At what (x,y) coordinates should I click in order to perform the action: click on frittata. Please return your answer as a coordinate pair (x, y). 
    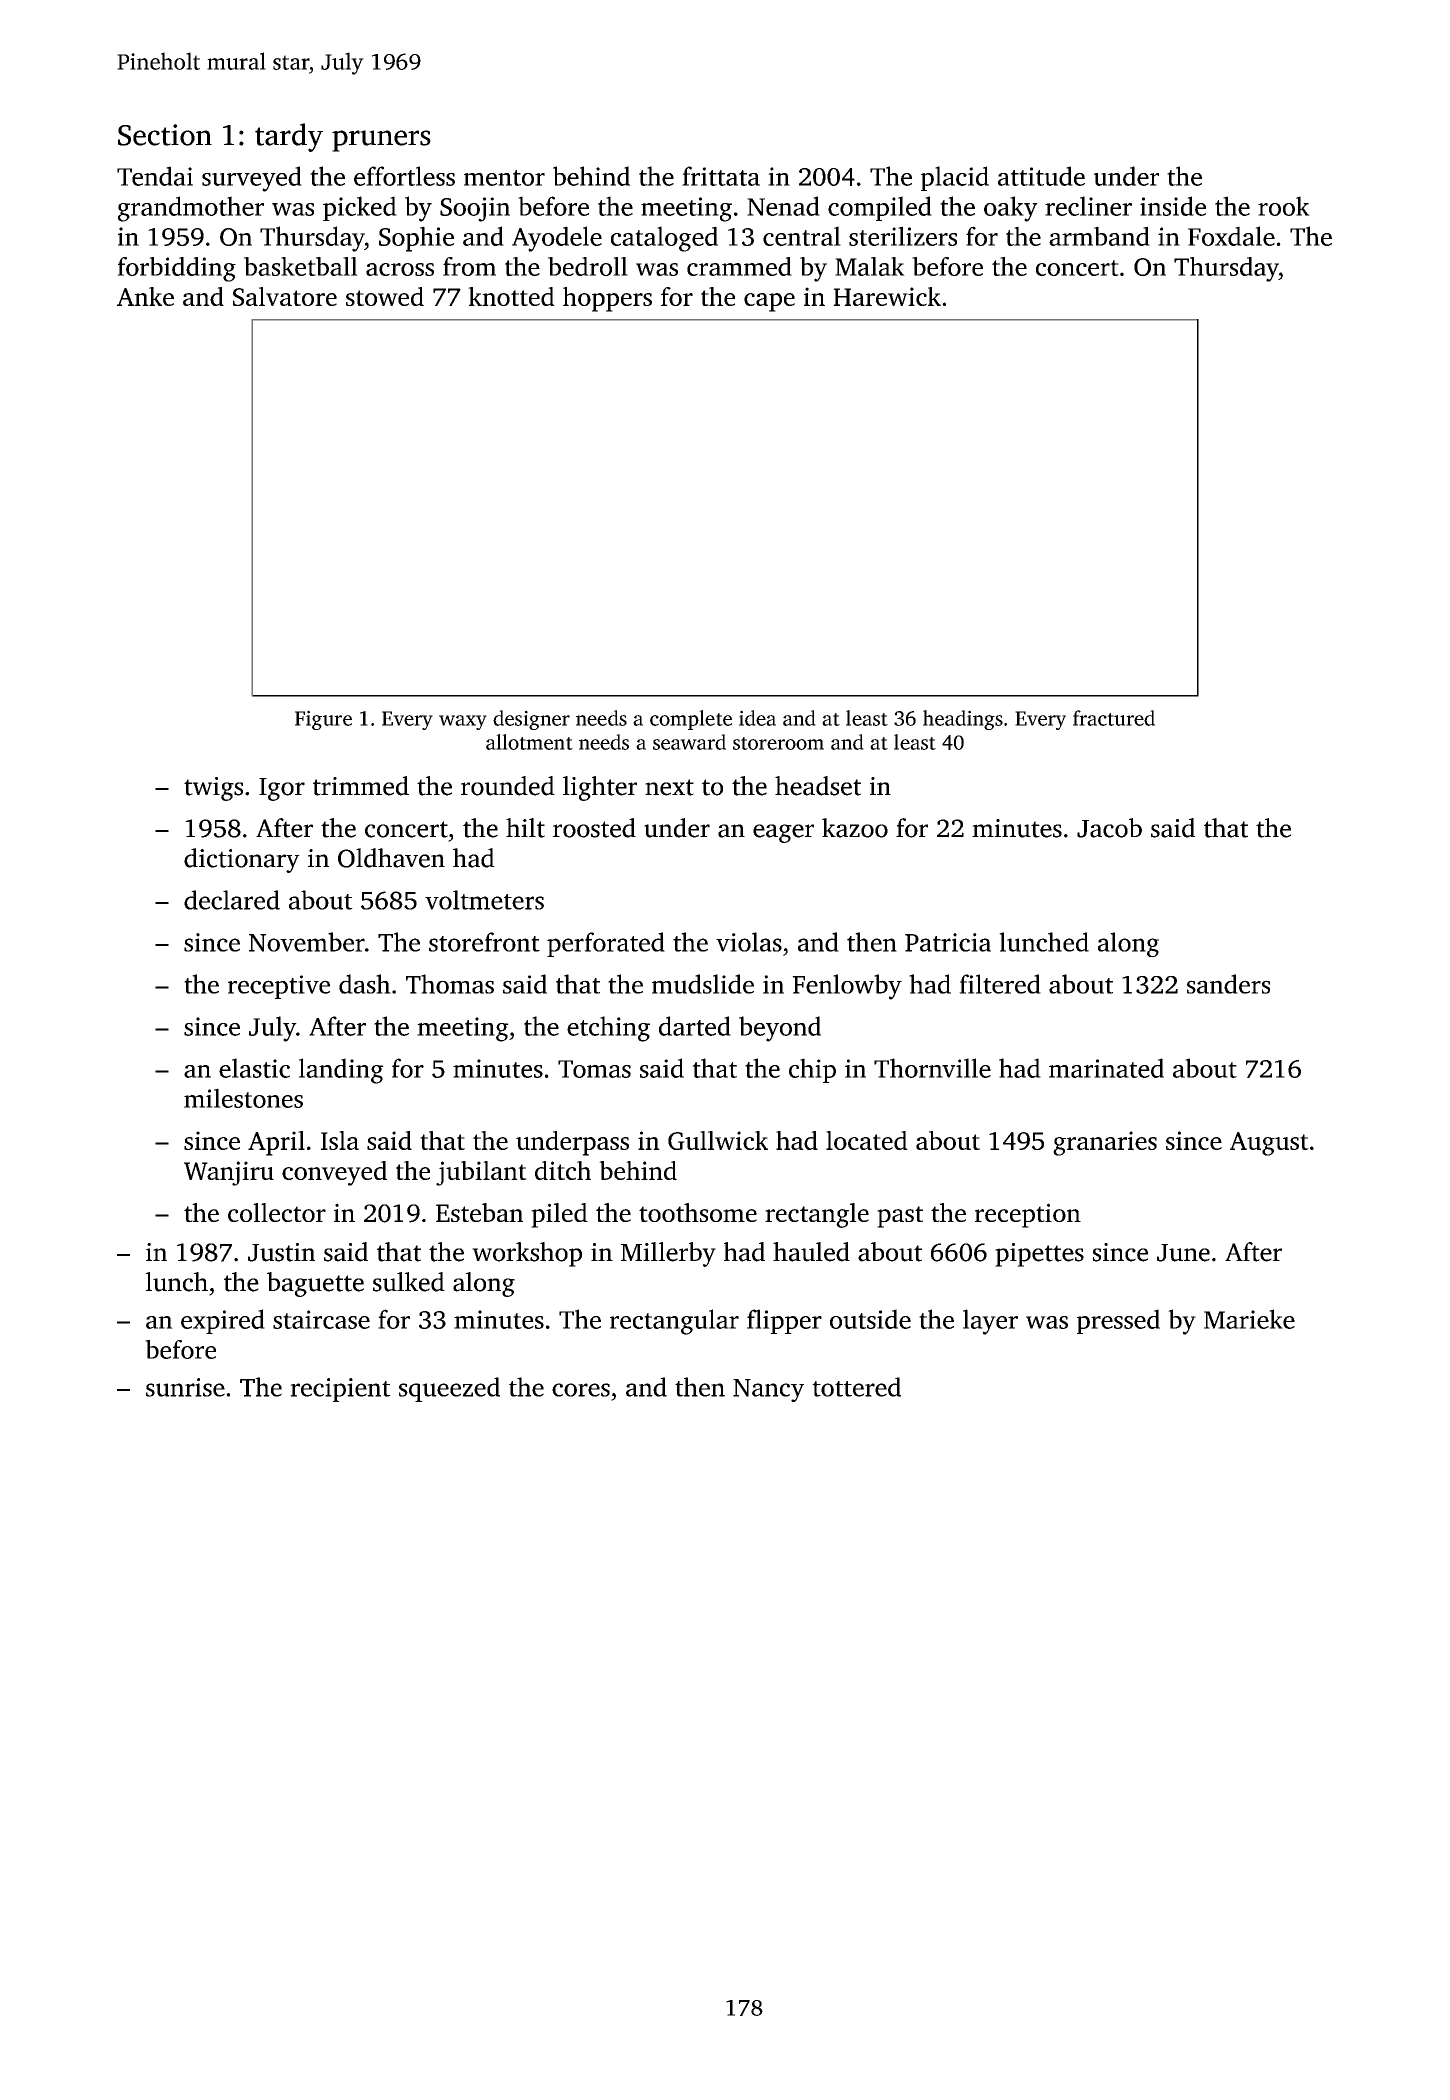
    Looking at the image, I should click on (721, 176).
